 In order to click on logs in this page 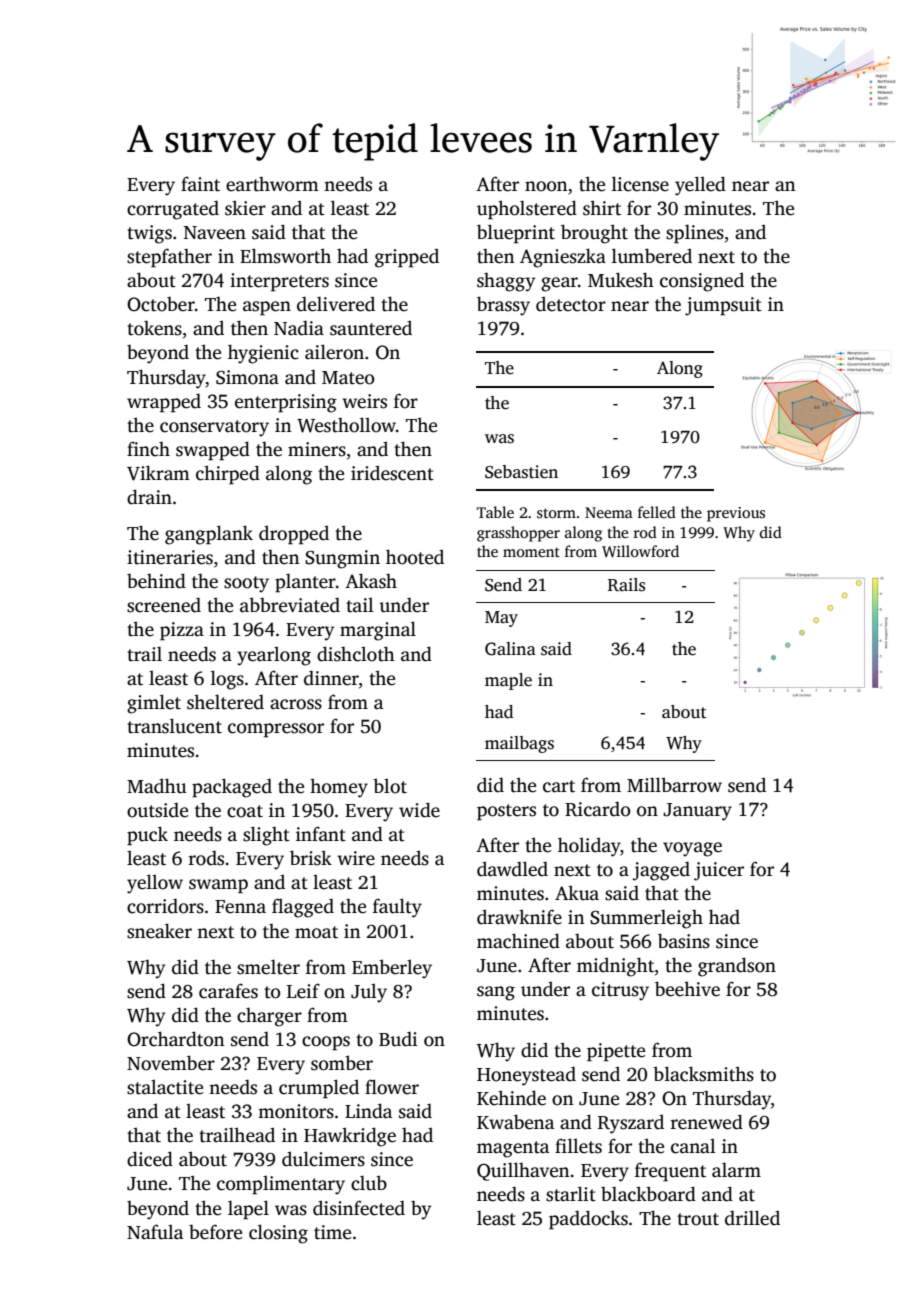, I will do `click(227, 680)`.
